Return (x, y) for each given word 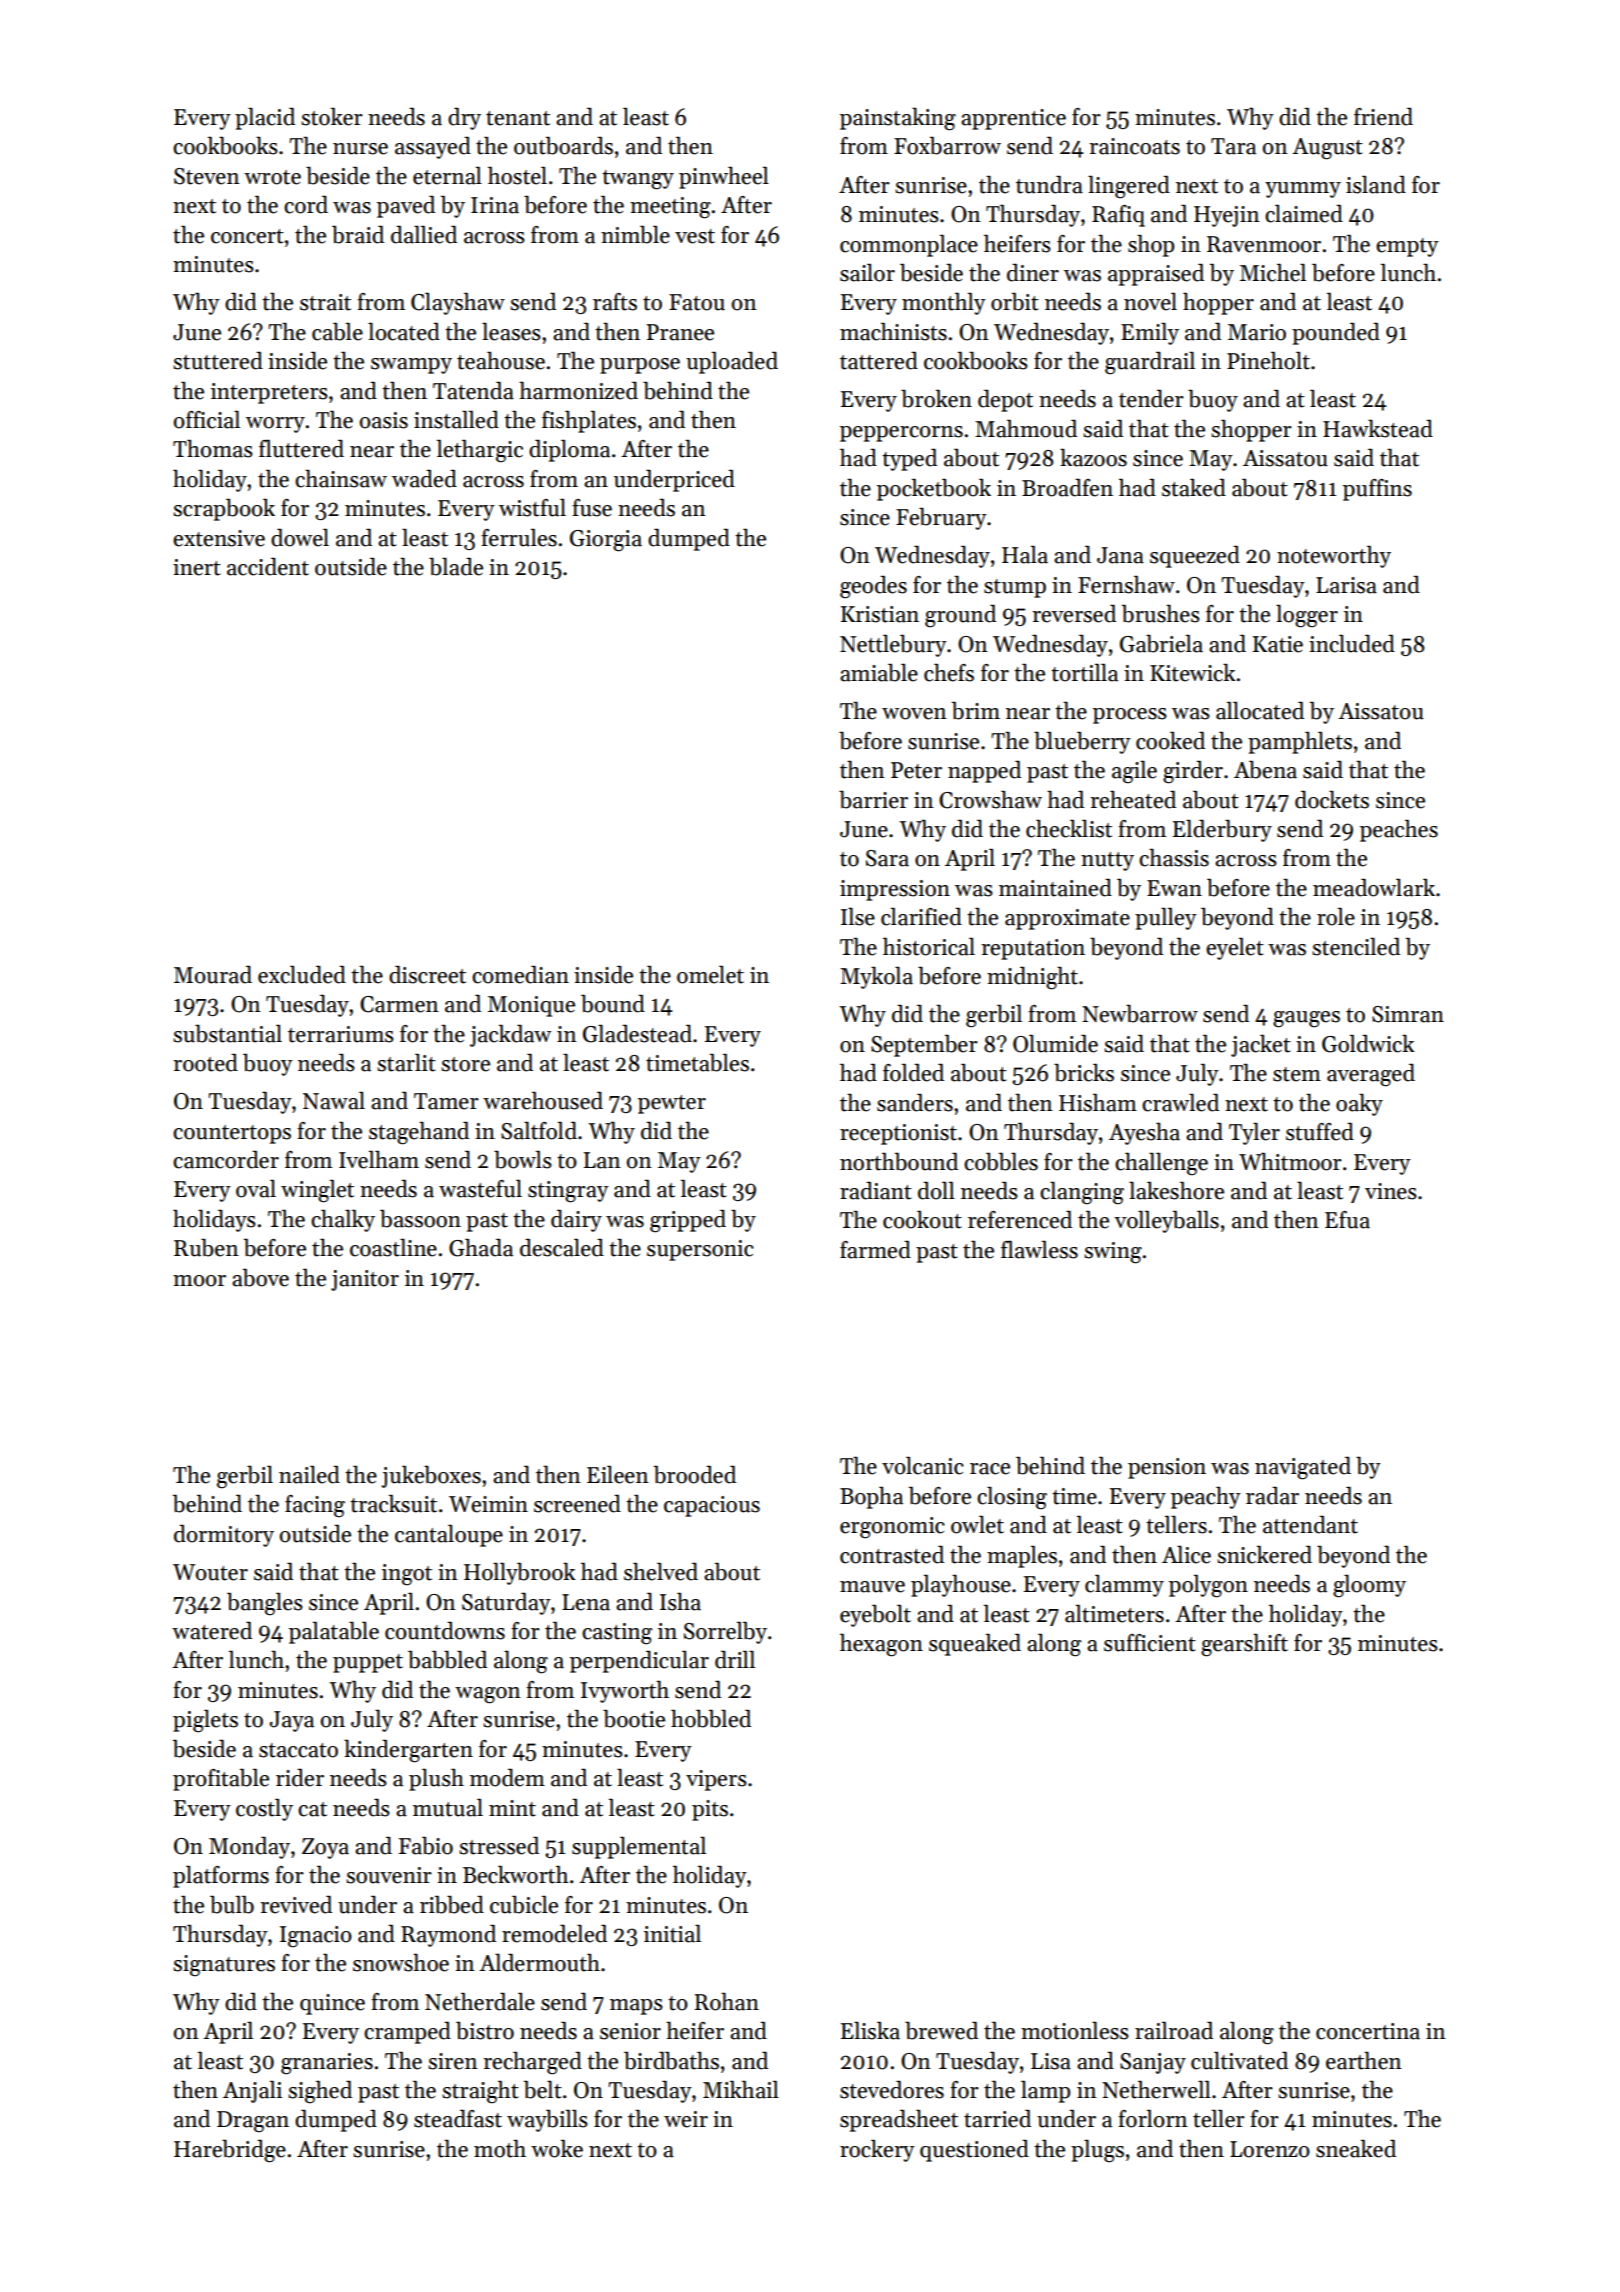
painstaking (898, 119)
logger (1307, 616)
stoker (332, 117)
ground (960, 616)
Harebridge (230, 2151)
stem (1297, 1074)
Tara (1233, 146)
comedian (520, 975)
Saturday (506, 1604)
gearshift (1244, 1645)
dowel (300, 538)
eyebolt (875, 1616)
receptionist (898, 1134)
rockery (877, 2151)
